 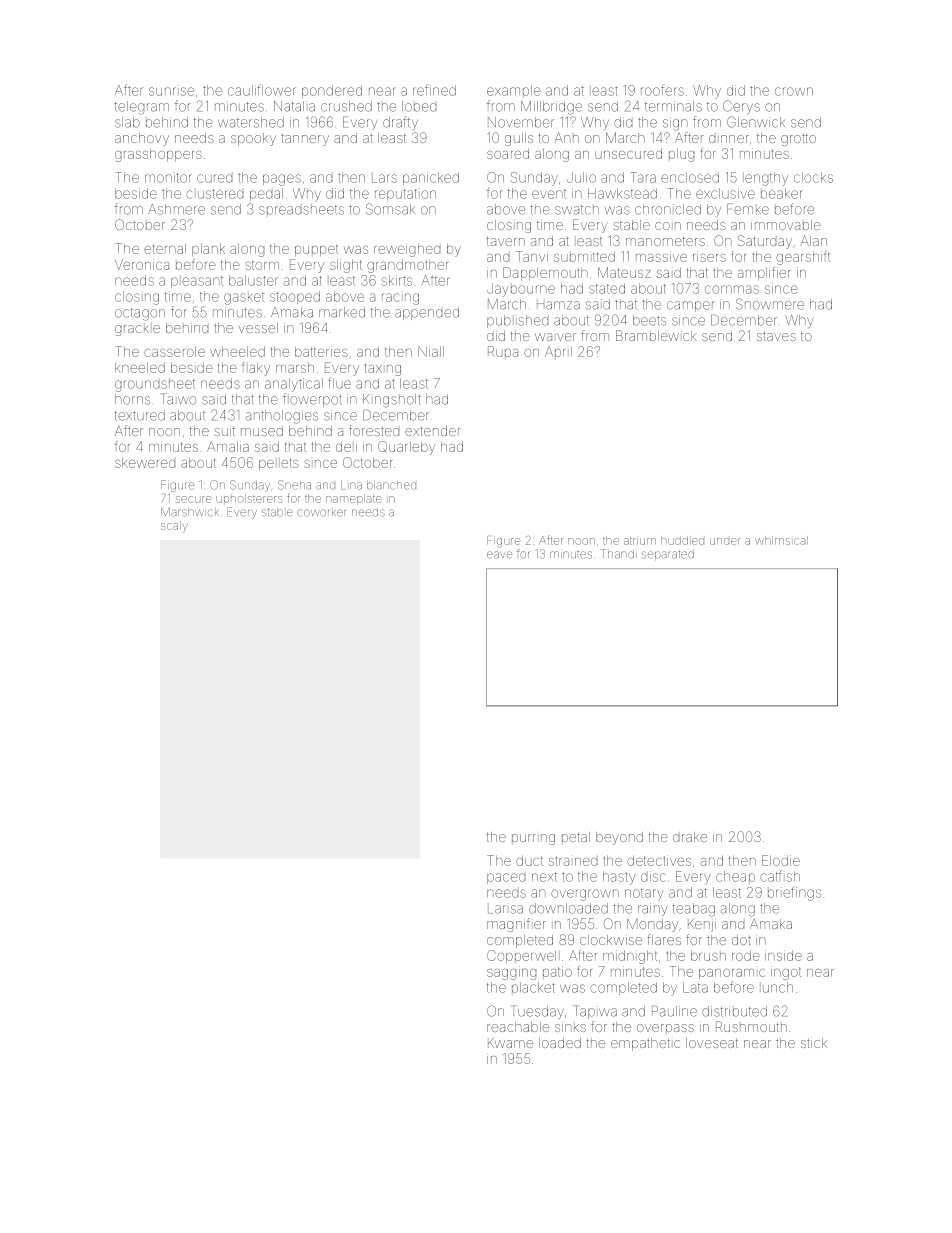 I want to click on magnifier, so click(x=516, y=925).
